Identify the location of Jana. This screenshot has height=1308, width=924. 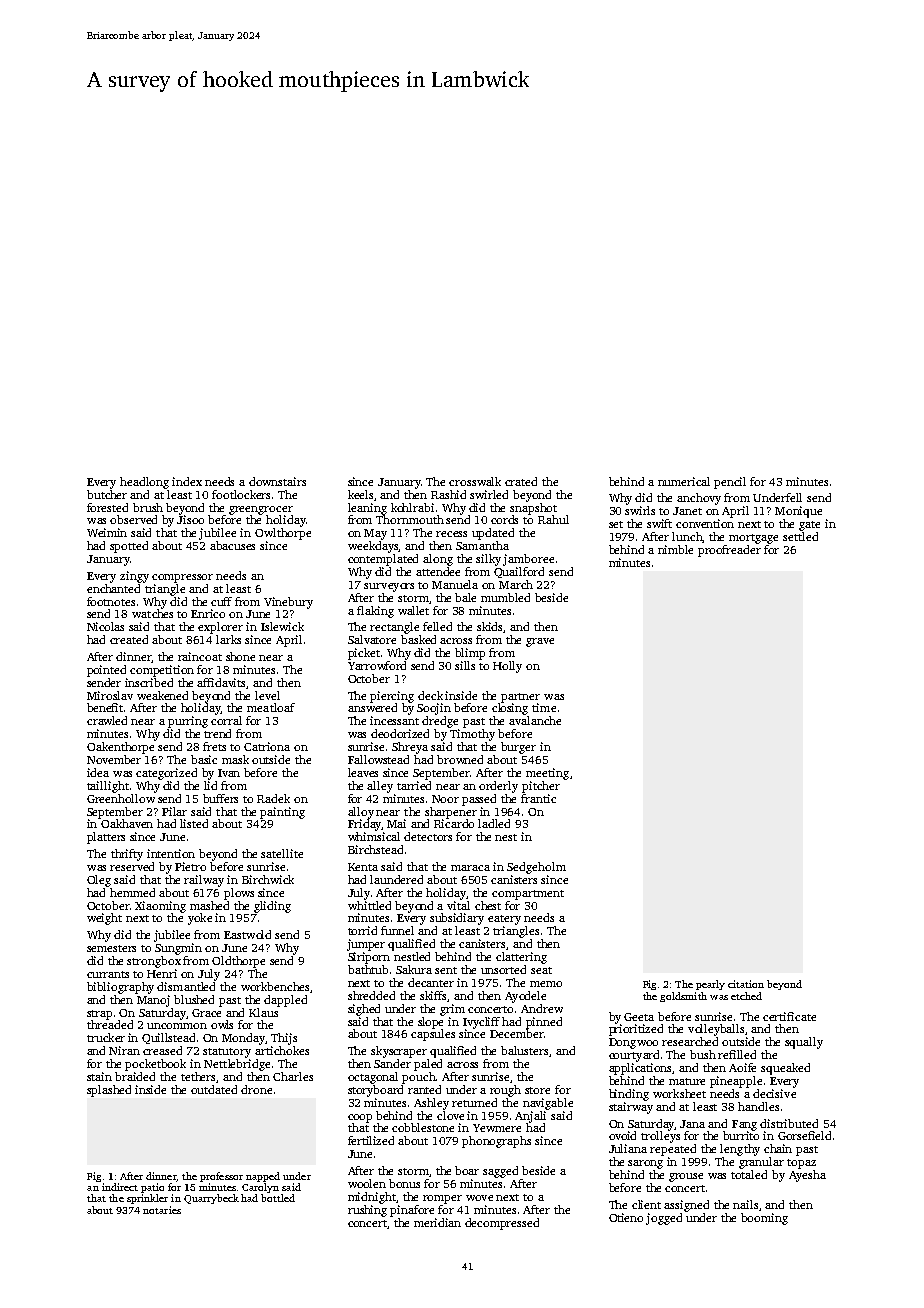
(692, 1124).
